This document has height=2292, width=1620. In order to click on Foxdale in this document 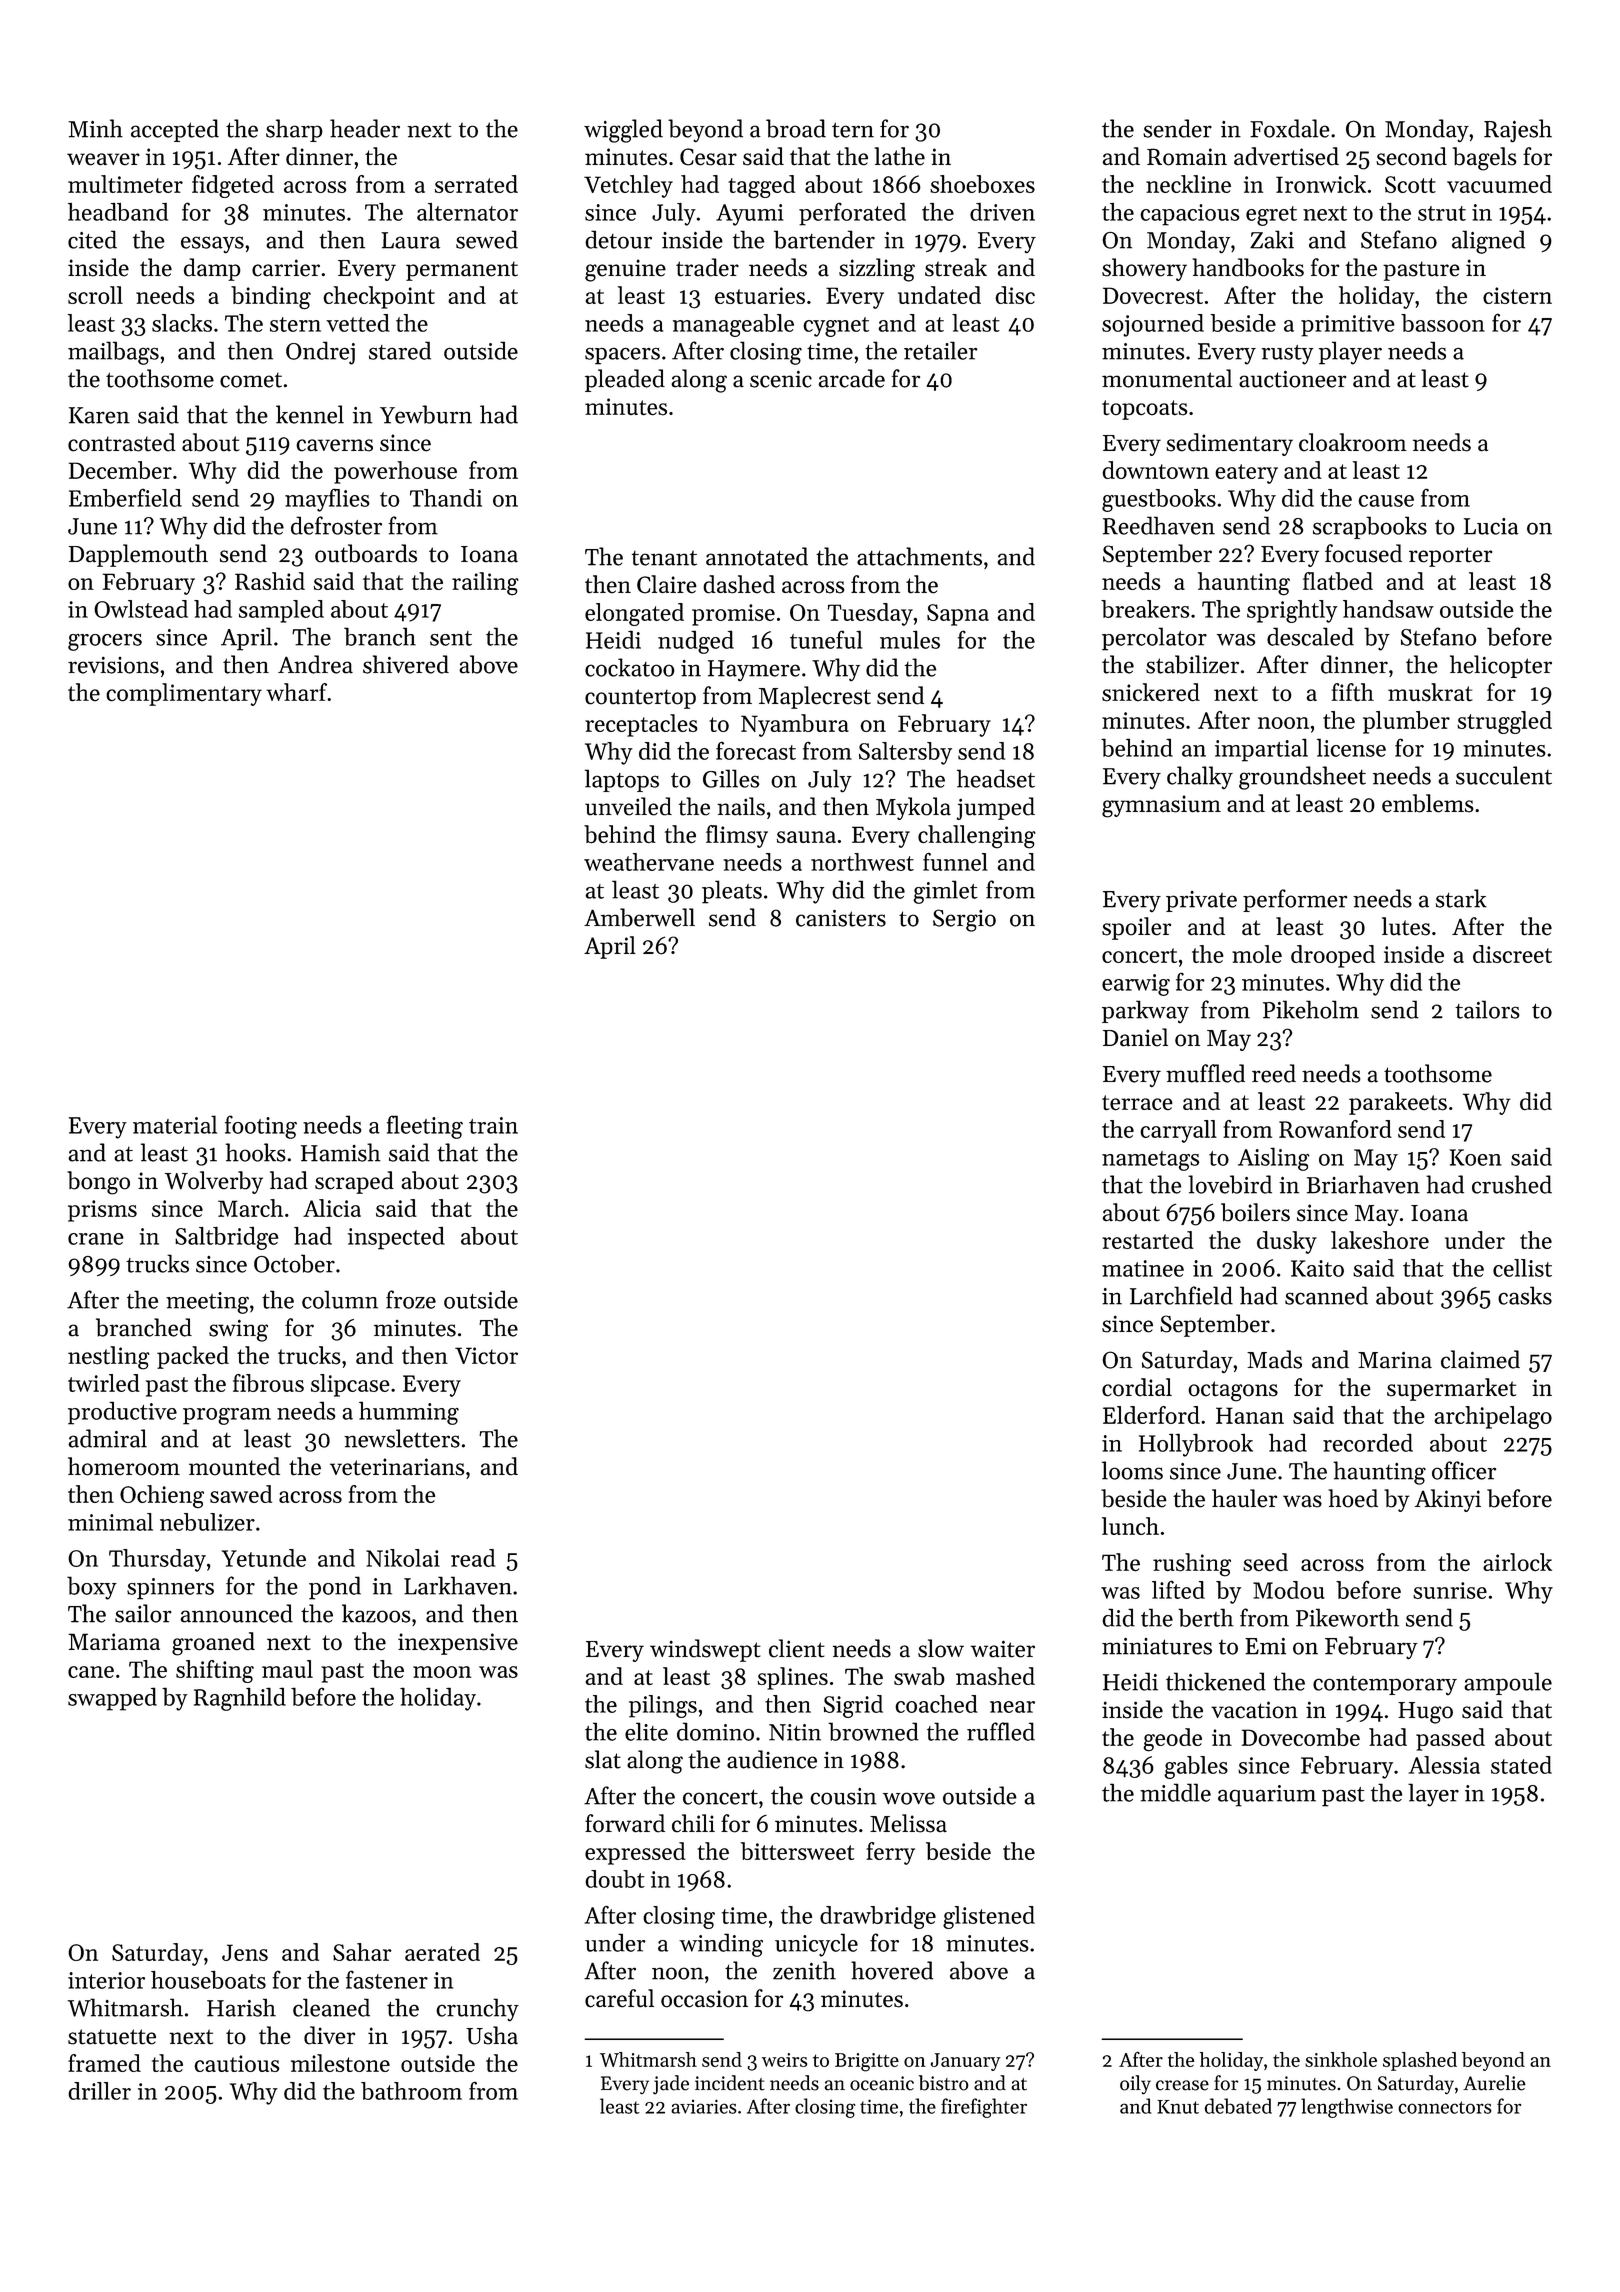, I will do `click(1290, 128)`.
